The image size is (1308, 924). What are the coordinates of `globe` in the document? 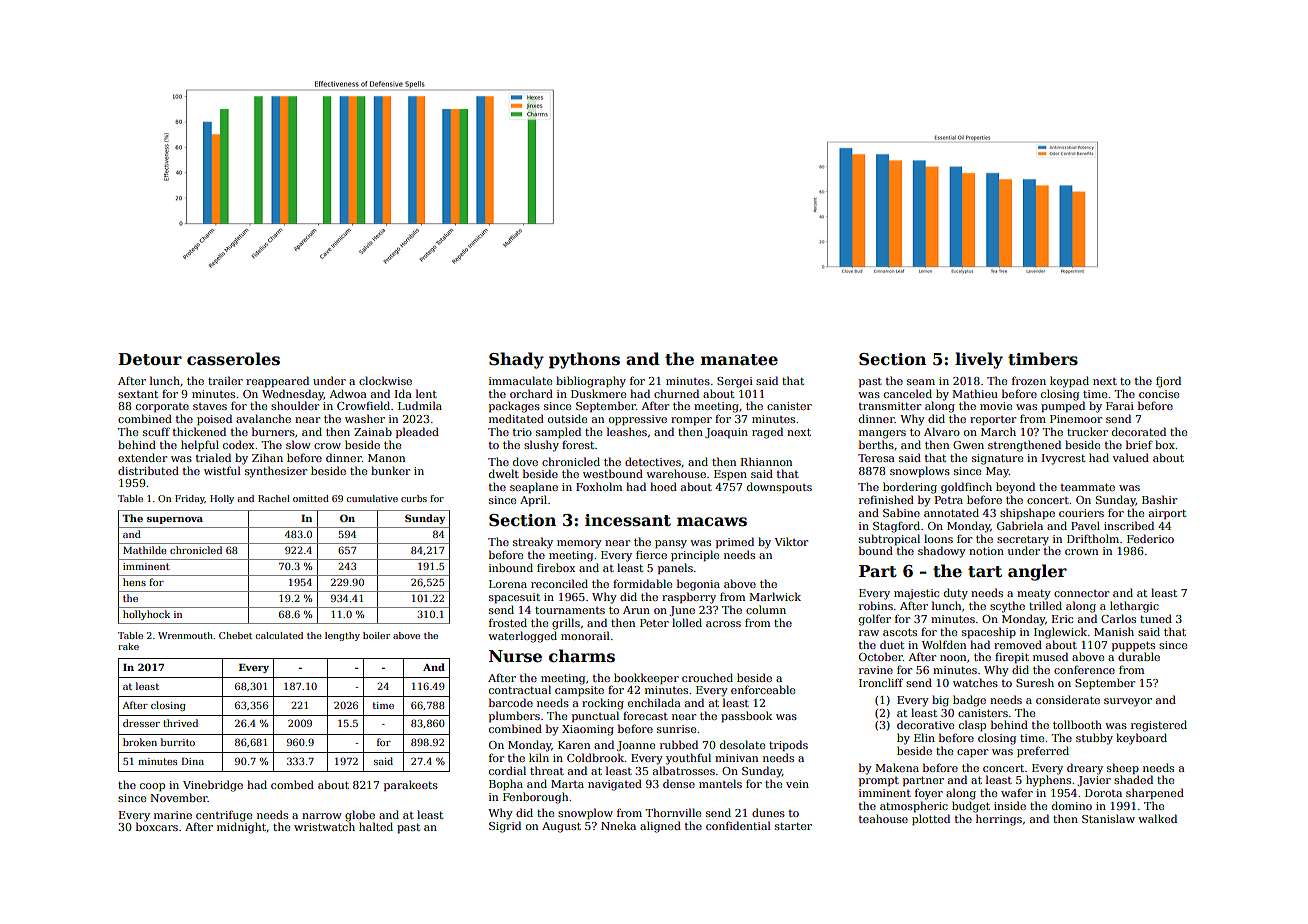 It's located at (360, 816).
